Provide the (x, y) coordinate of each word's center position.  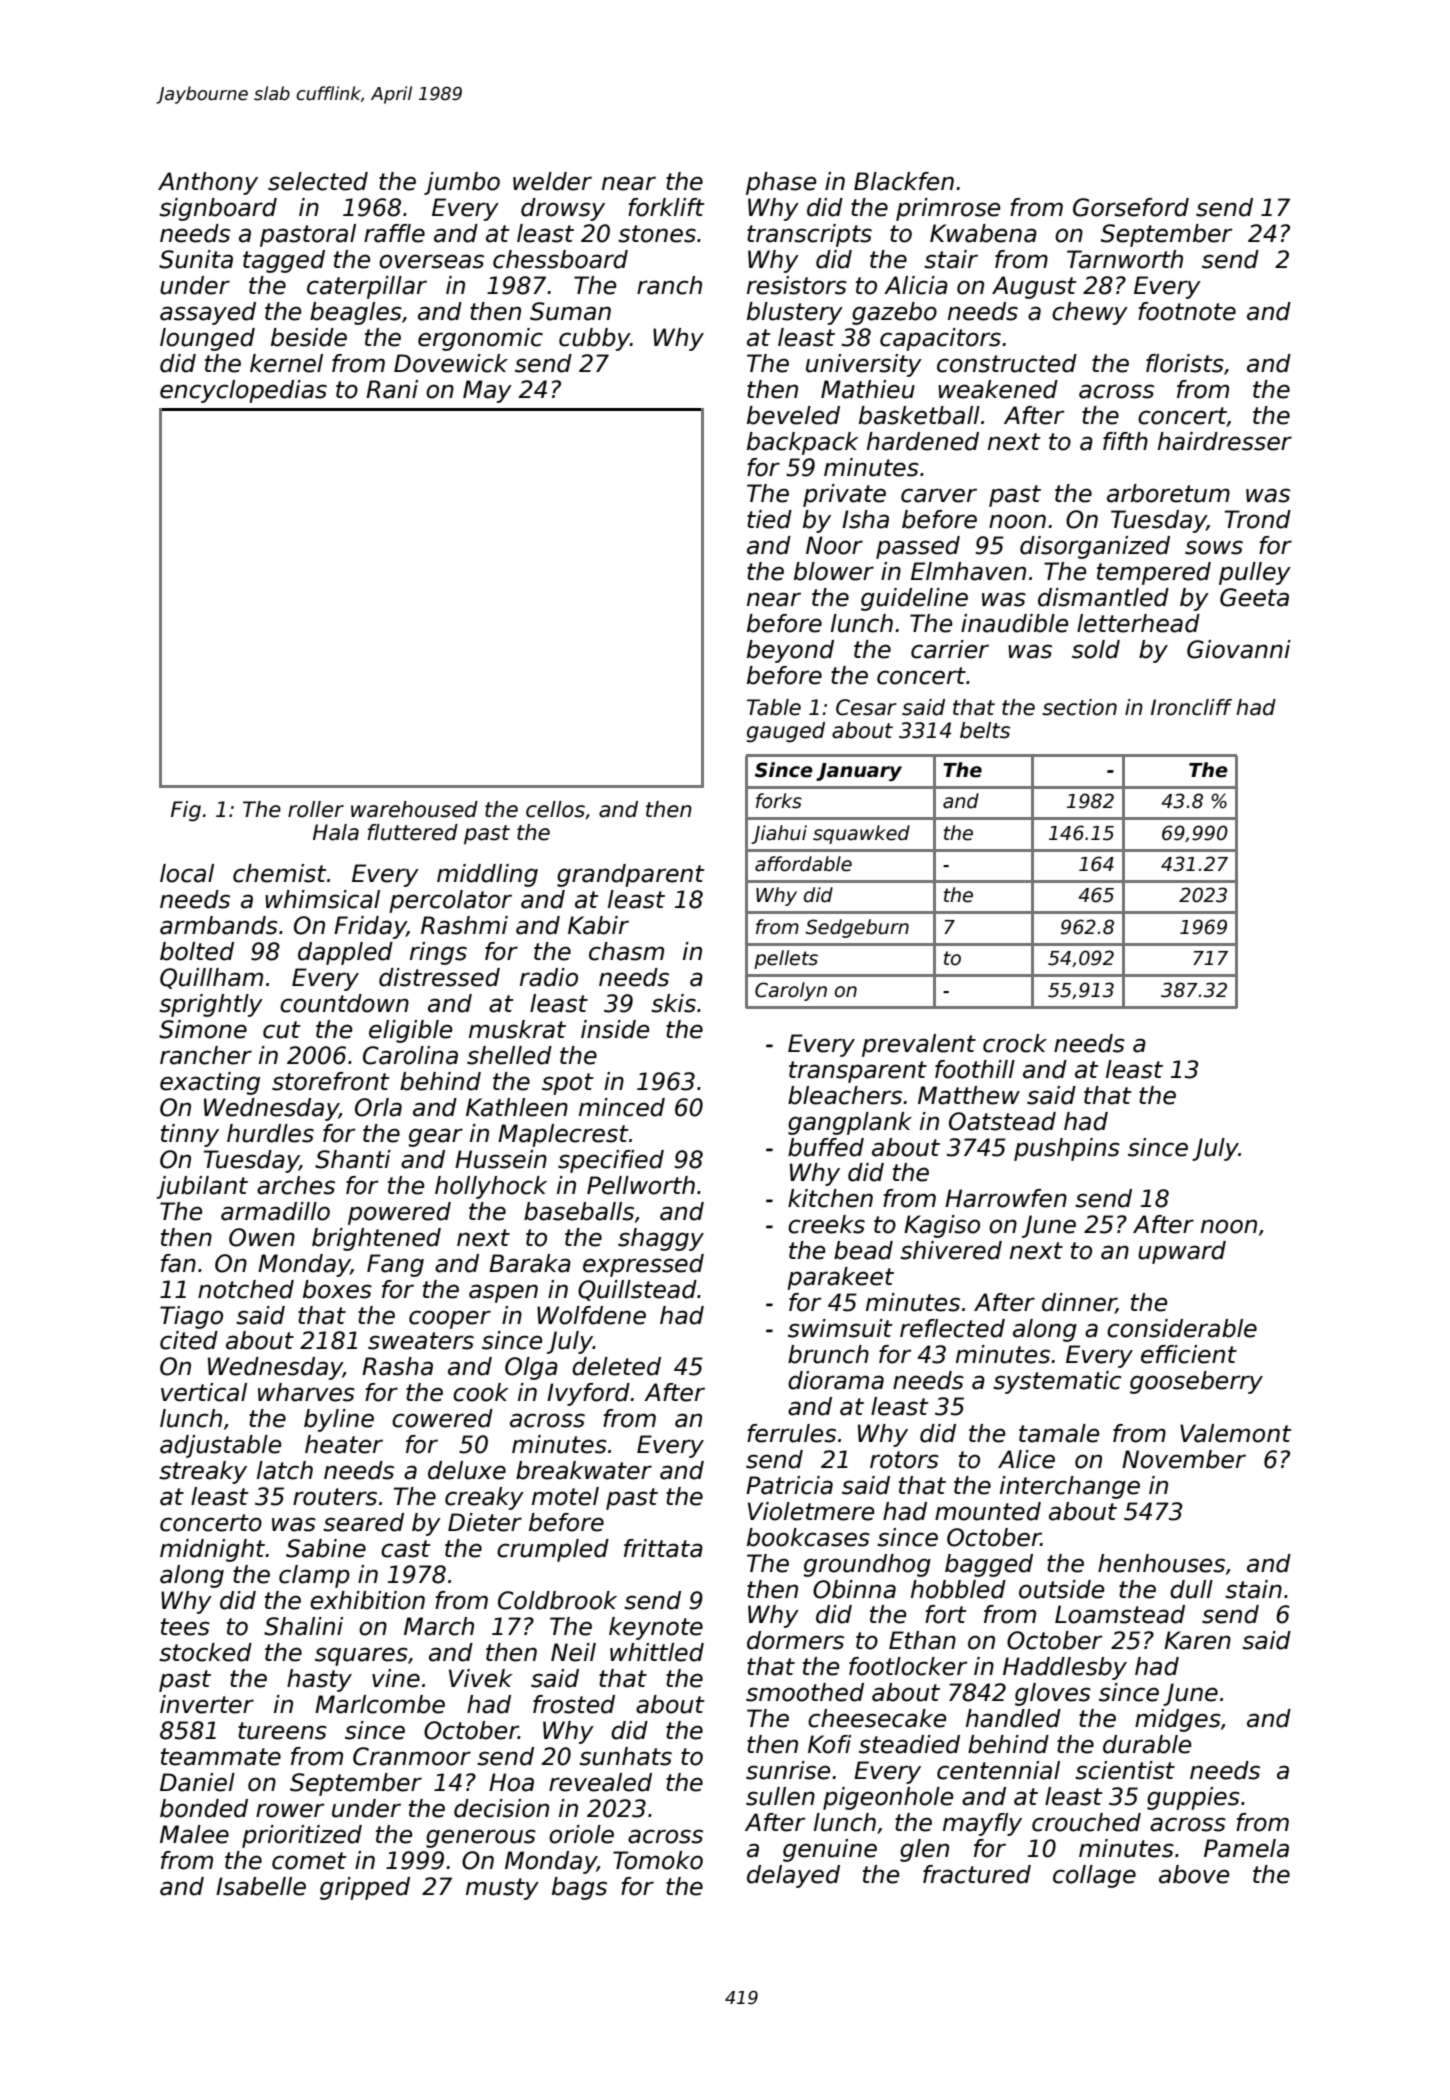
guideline (914, 599)
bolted (197, 951)
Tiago (191, 1317)
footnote (1187, 311)
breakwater (584, 1470)
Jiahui (779, 834)
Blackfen (904, 181)
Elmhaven (968, 571)
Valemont (1236, 1433)
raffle (394, 233)
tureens (282, 1731)
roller (316, 809)
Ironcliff (1191, 707)
